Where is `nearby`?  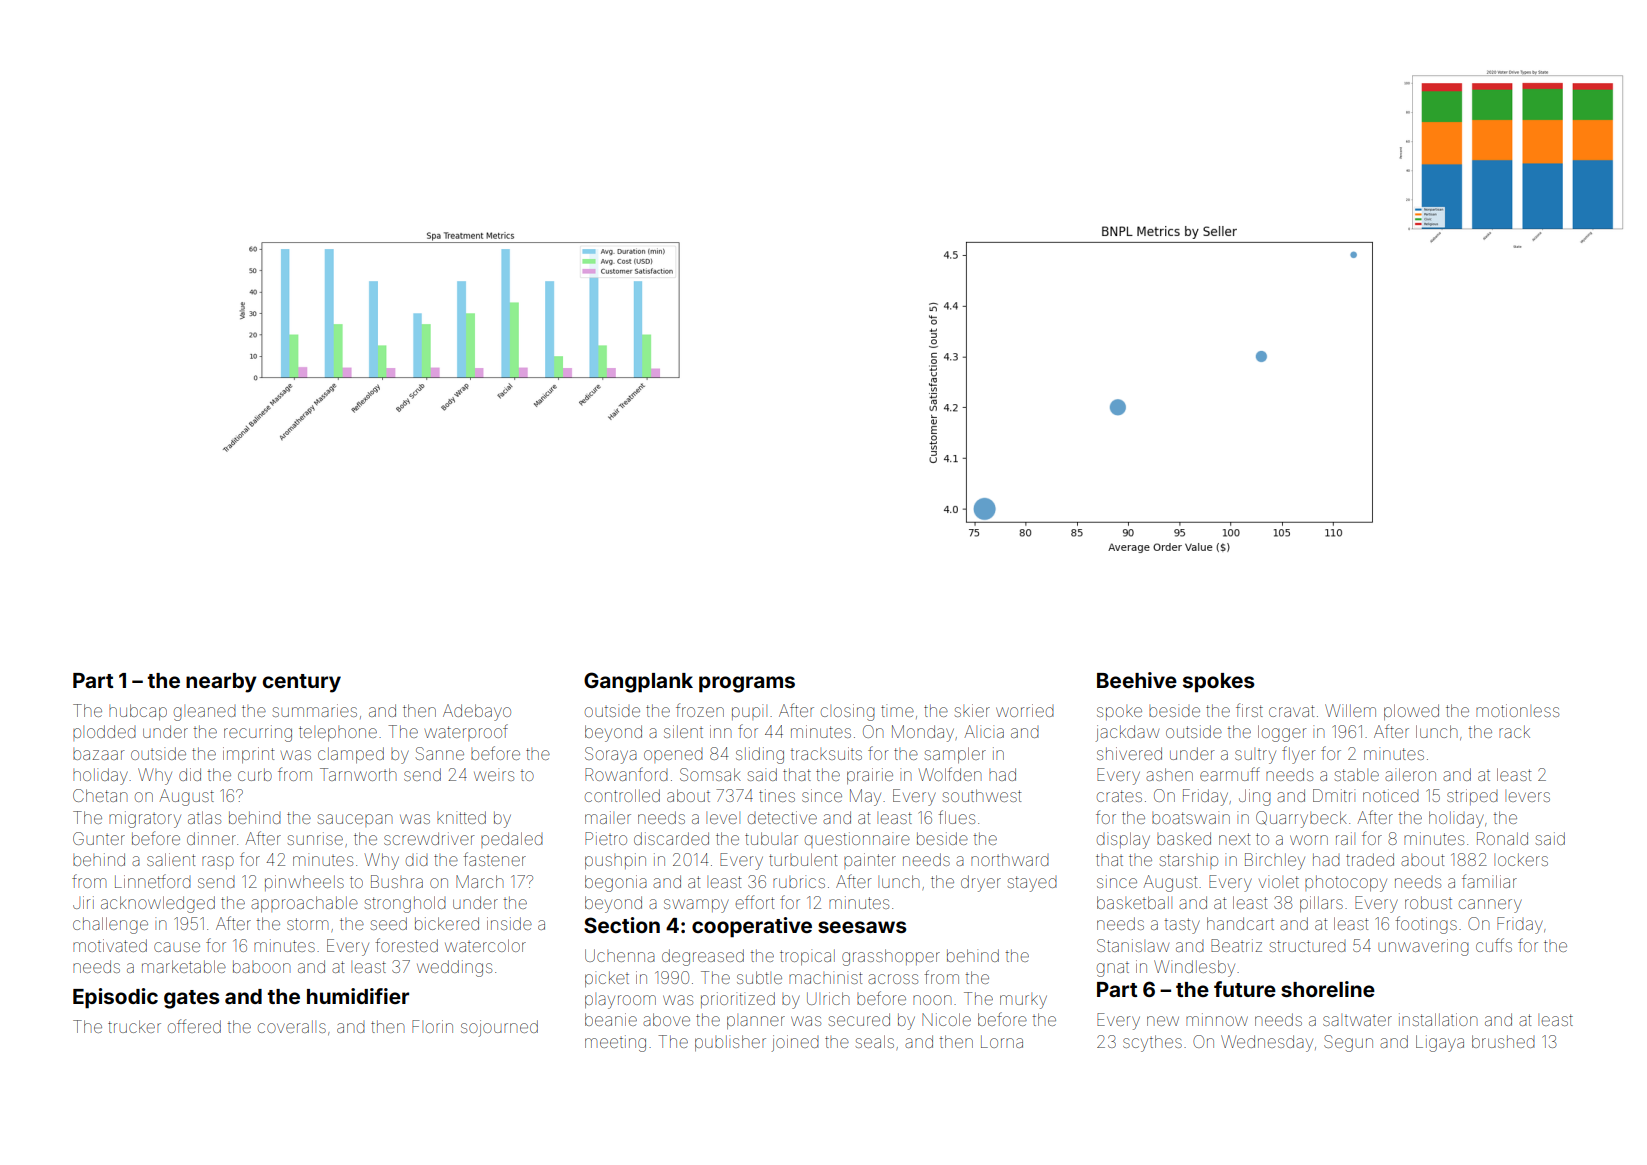 nearby is located at coordinates (221, 683).
